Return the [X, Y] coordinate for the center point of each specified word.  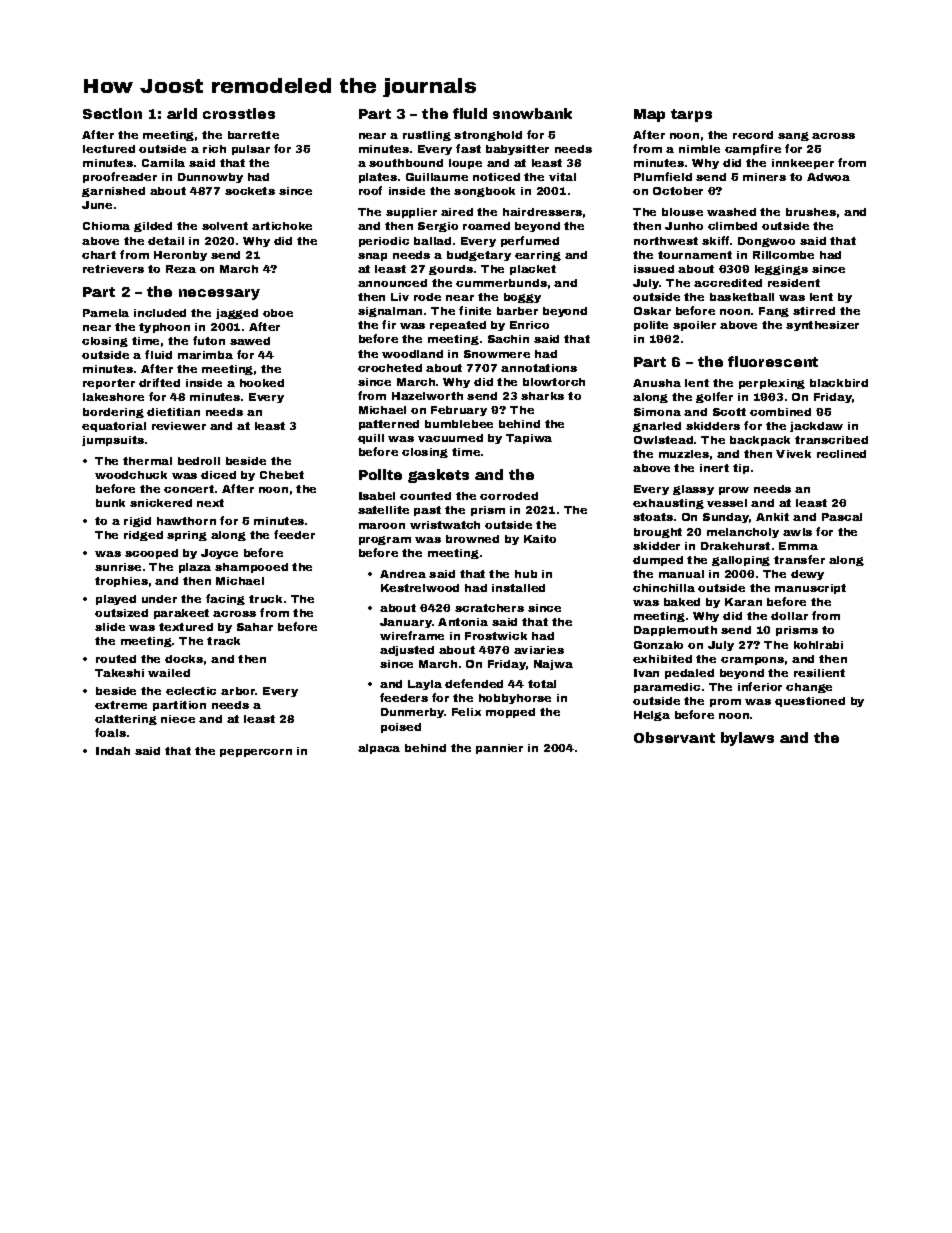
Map [649, 115]
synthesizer [822, 326]
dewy [807, 575]
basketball [742, 297]
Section [112, 113]
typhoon [164, 328]
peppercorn [256, 753]
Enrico [529, 325]
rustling [427, 136]
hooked [262, 383]
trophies [121, 582]
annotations [539, 368]
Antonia [463, 622]
